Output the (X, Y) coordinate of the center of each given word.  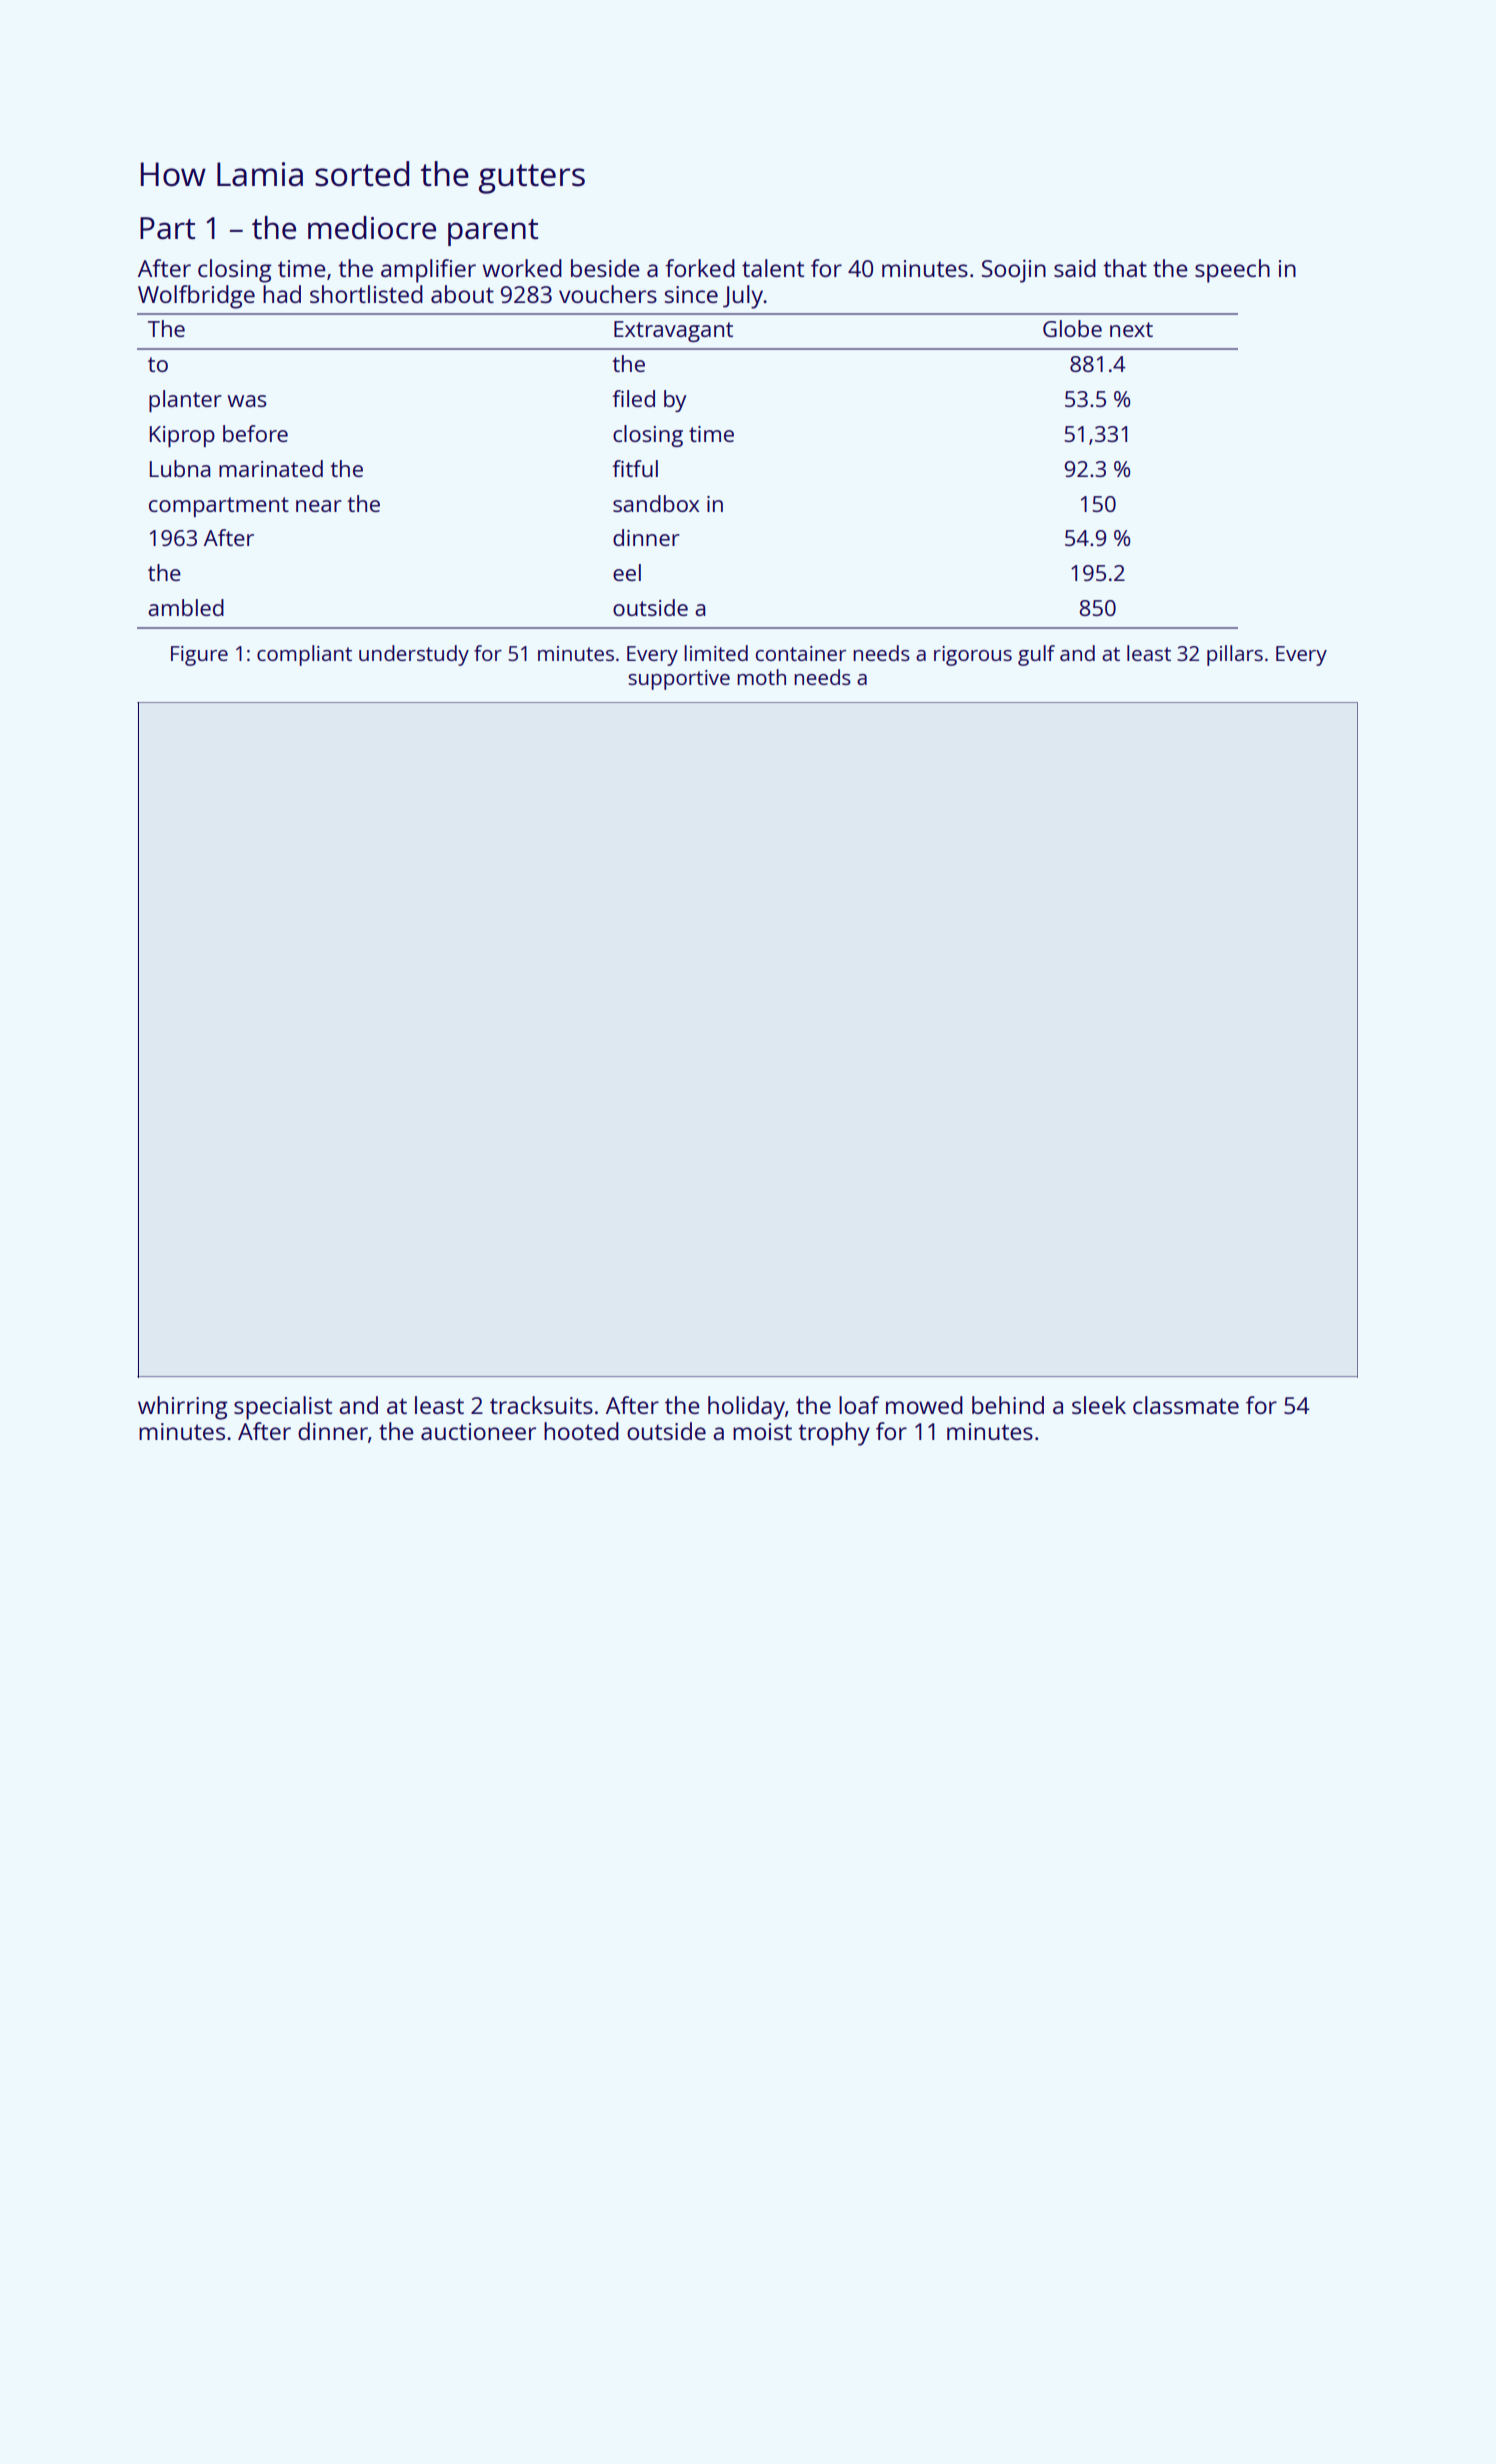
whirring (183, 1408)
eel (627, 572)
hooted (581, 1431)
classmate (1186, 1405)
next (1131, 329)
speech (1232, 271)
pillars (1235, 655)
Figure (199, 656)
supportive (679, 680)
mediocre (372, 228)
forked (700, 268)
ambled (186, 607)
